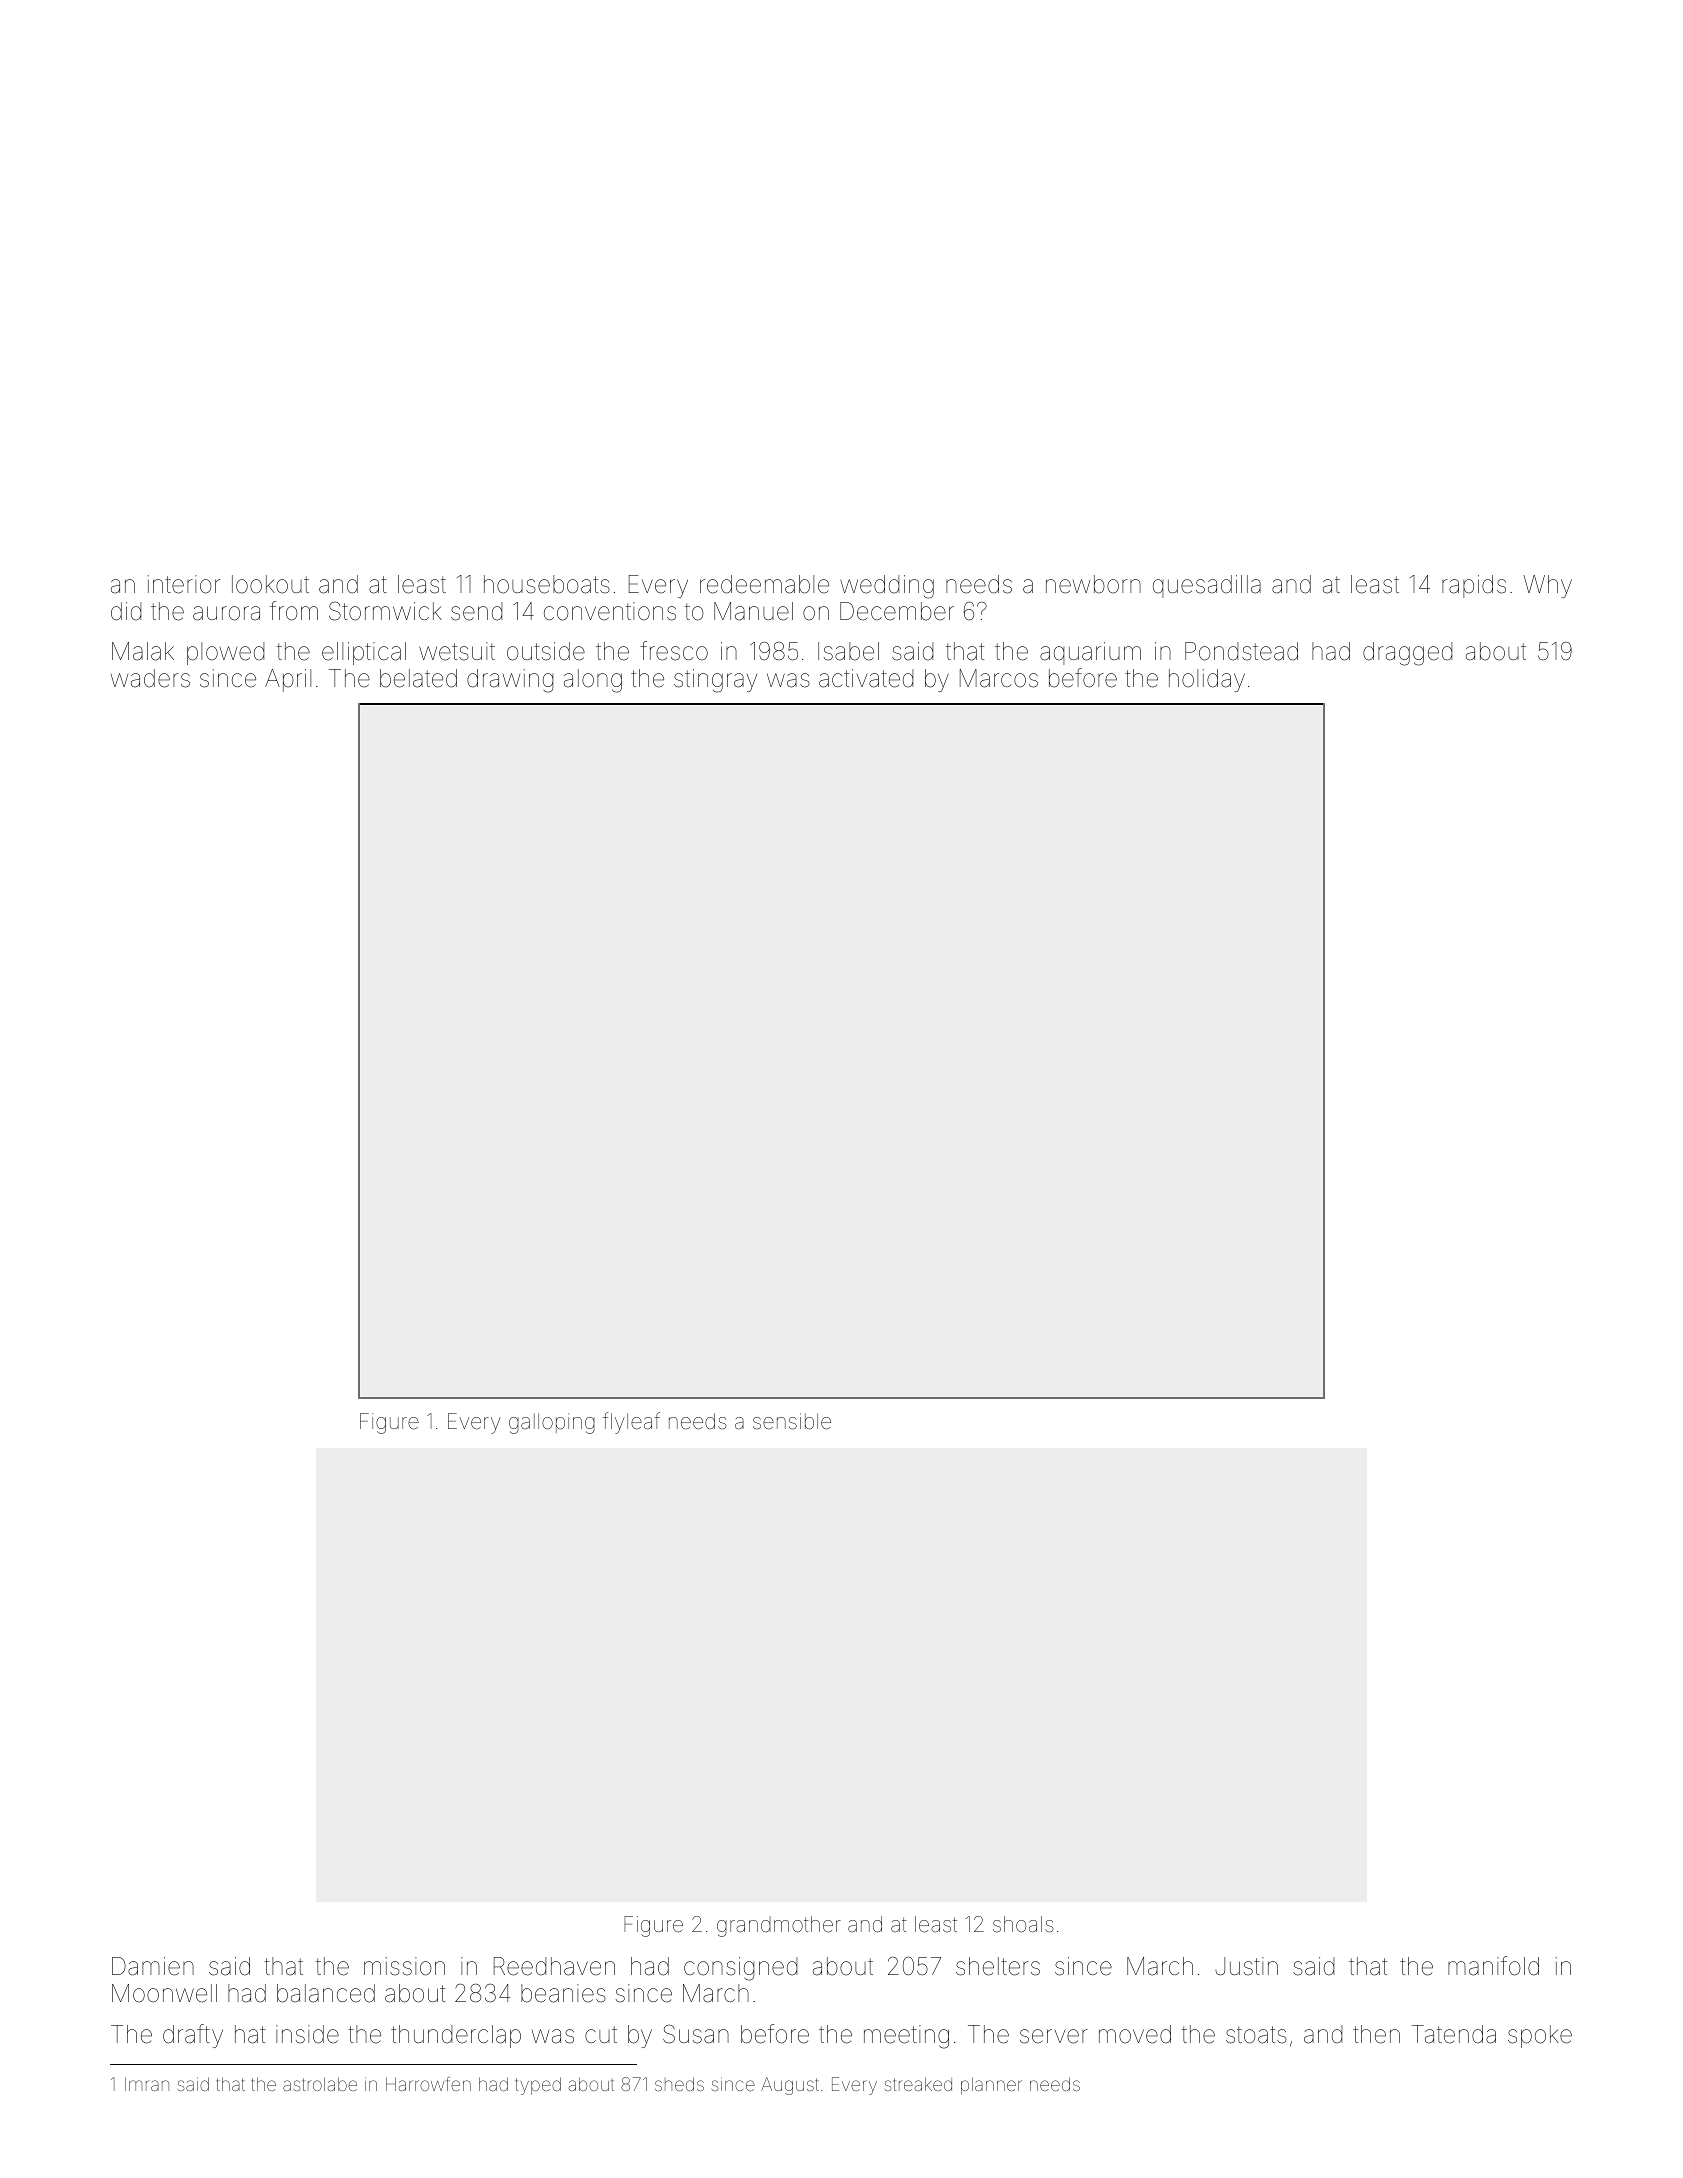 Image resolution: width=1683 pixels, height=2178 pixels. I want to click on newborn, so click(1093, 584).
